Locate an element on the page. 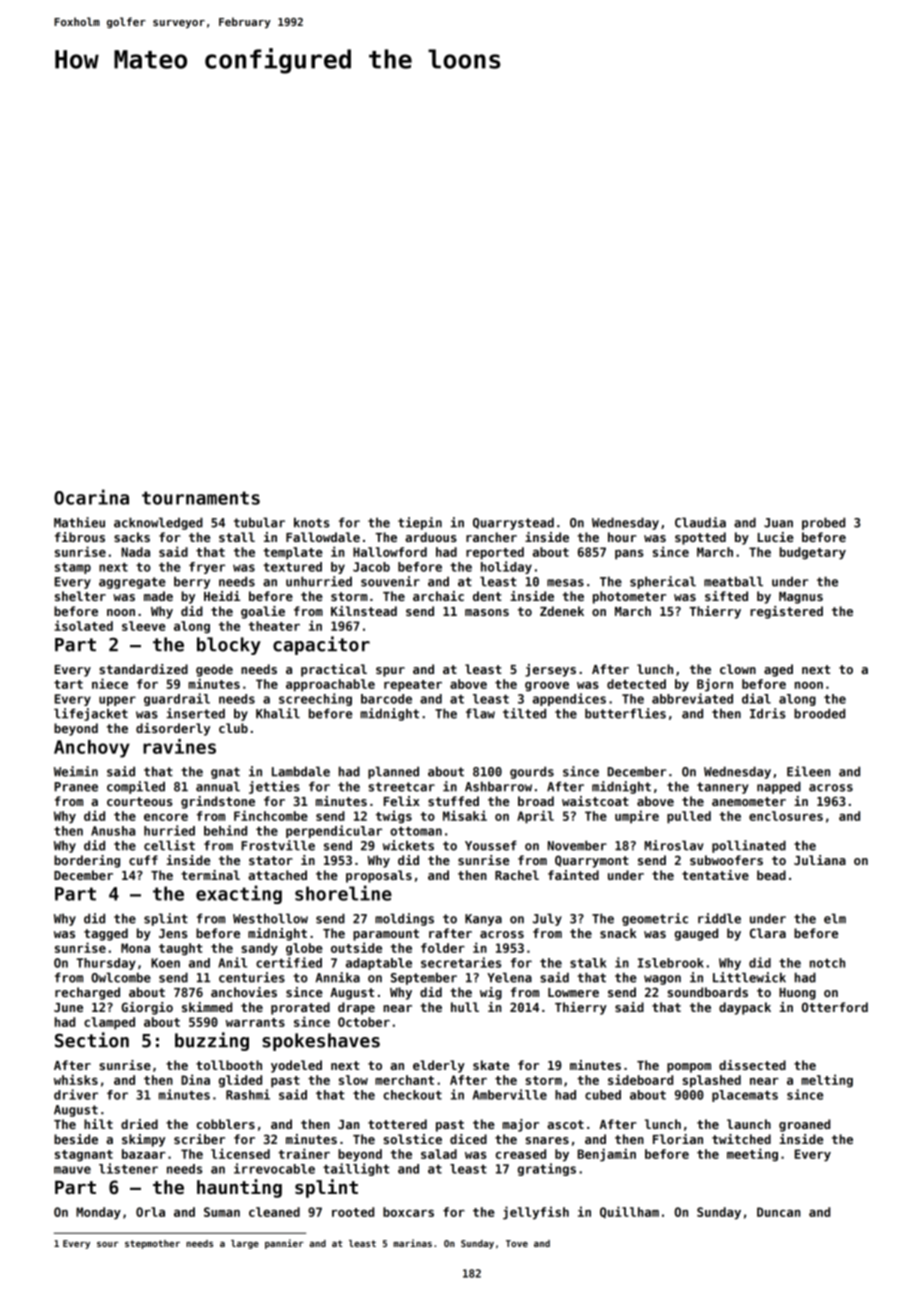  mauve is located at coordinates (72, 1170).
